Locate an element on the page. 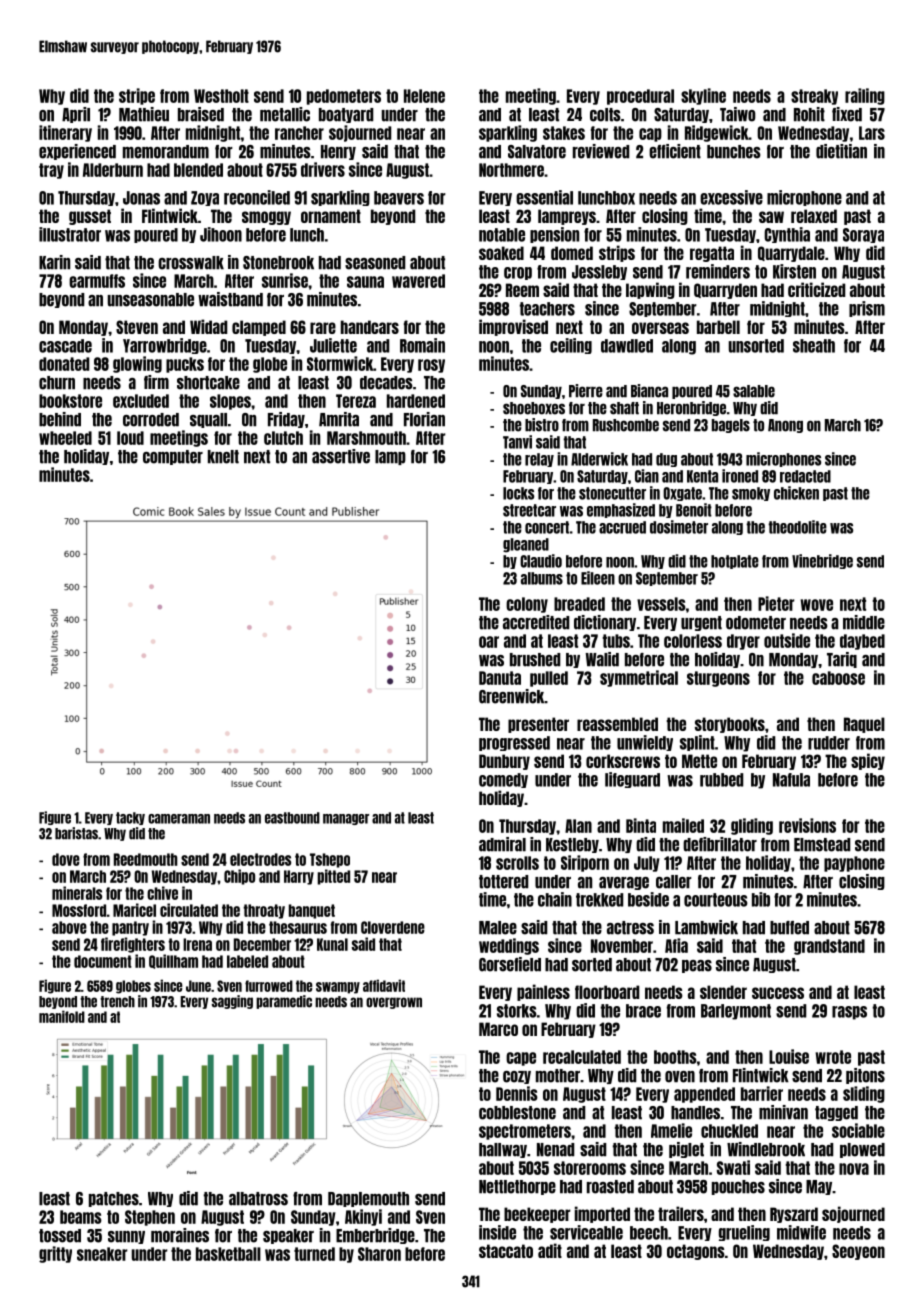 This page has height=1308, width=924. adit is located at coordinates (550, 1250).
